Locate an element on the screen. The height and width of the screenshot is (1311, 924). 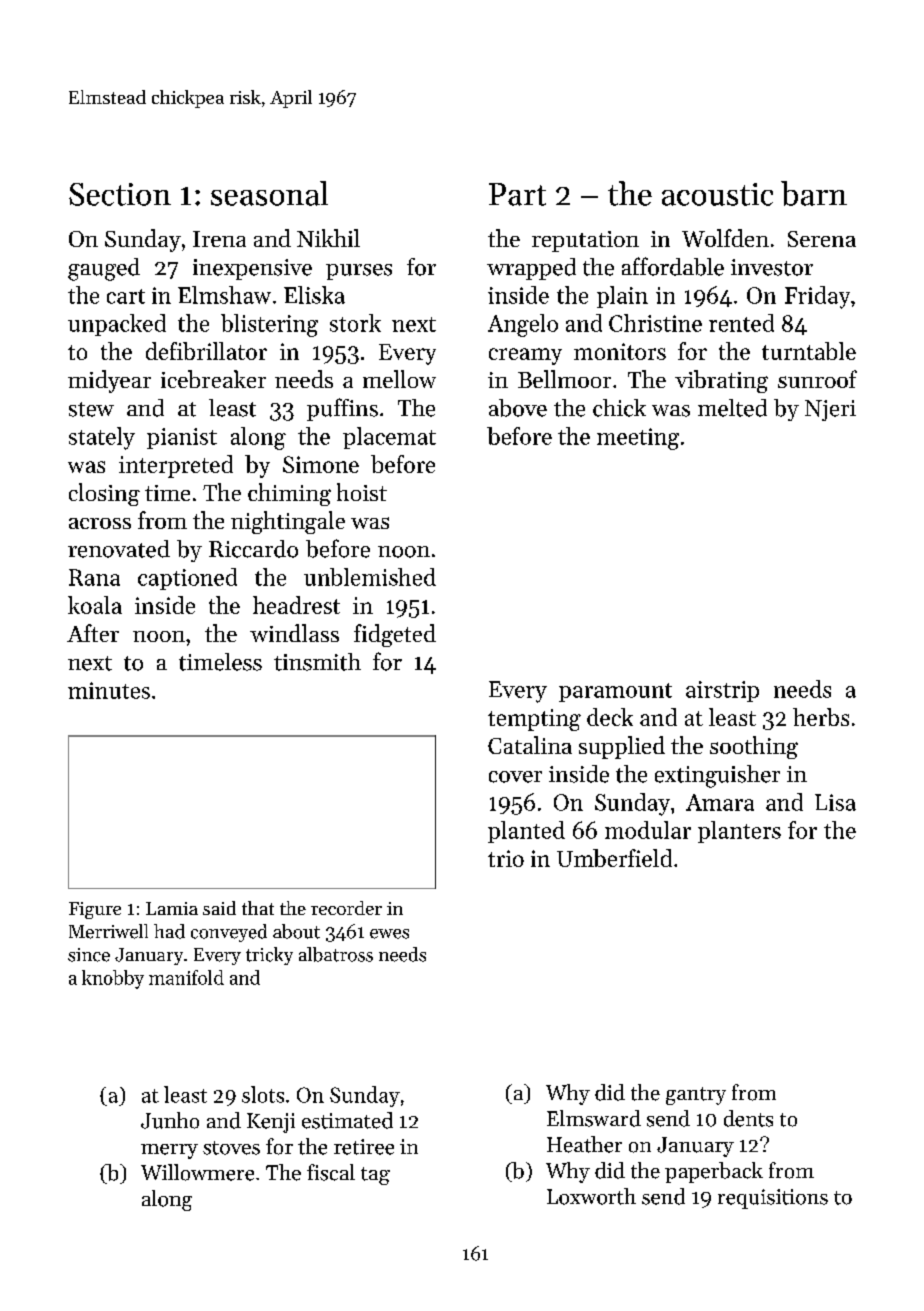
Lisa is located at coordinates (835, 802).
